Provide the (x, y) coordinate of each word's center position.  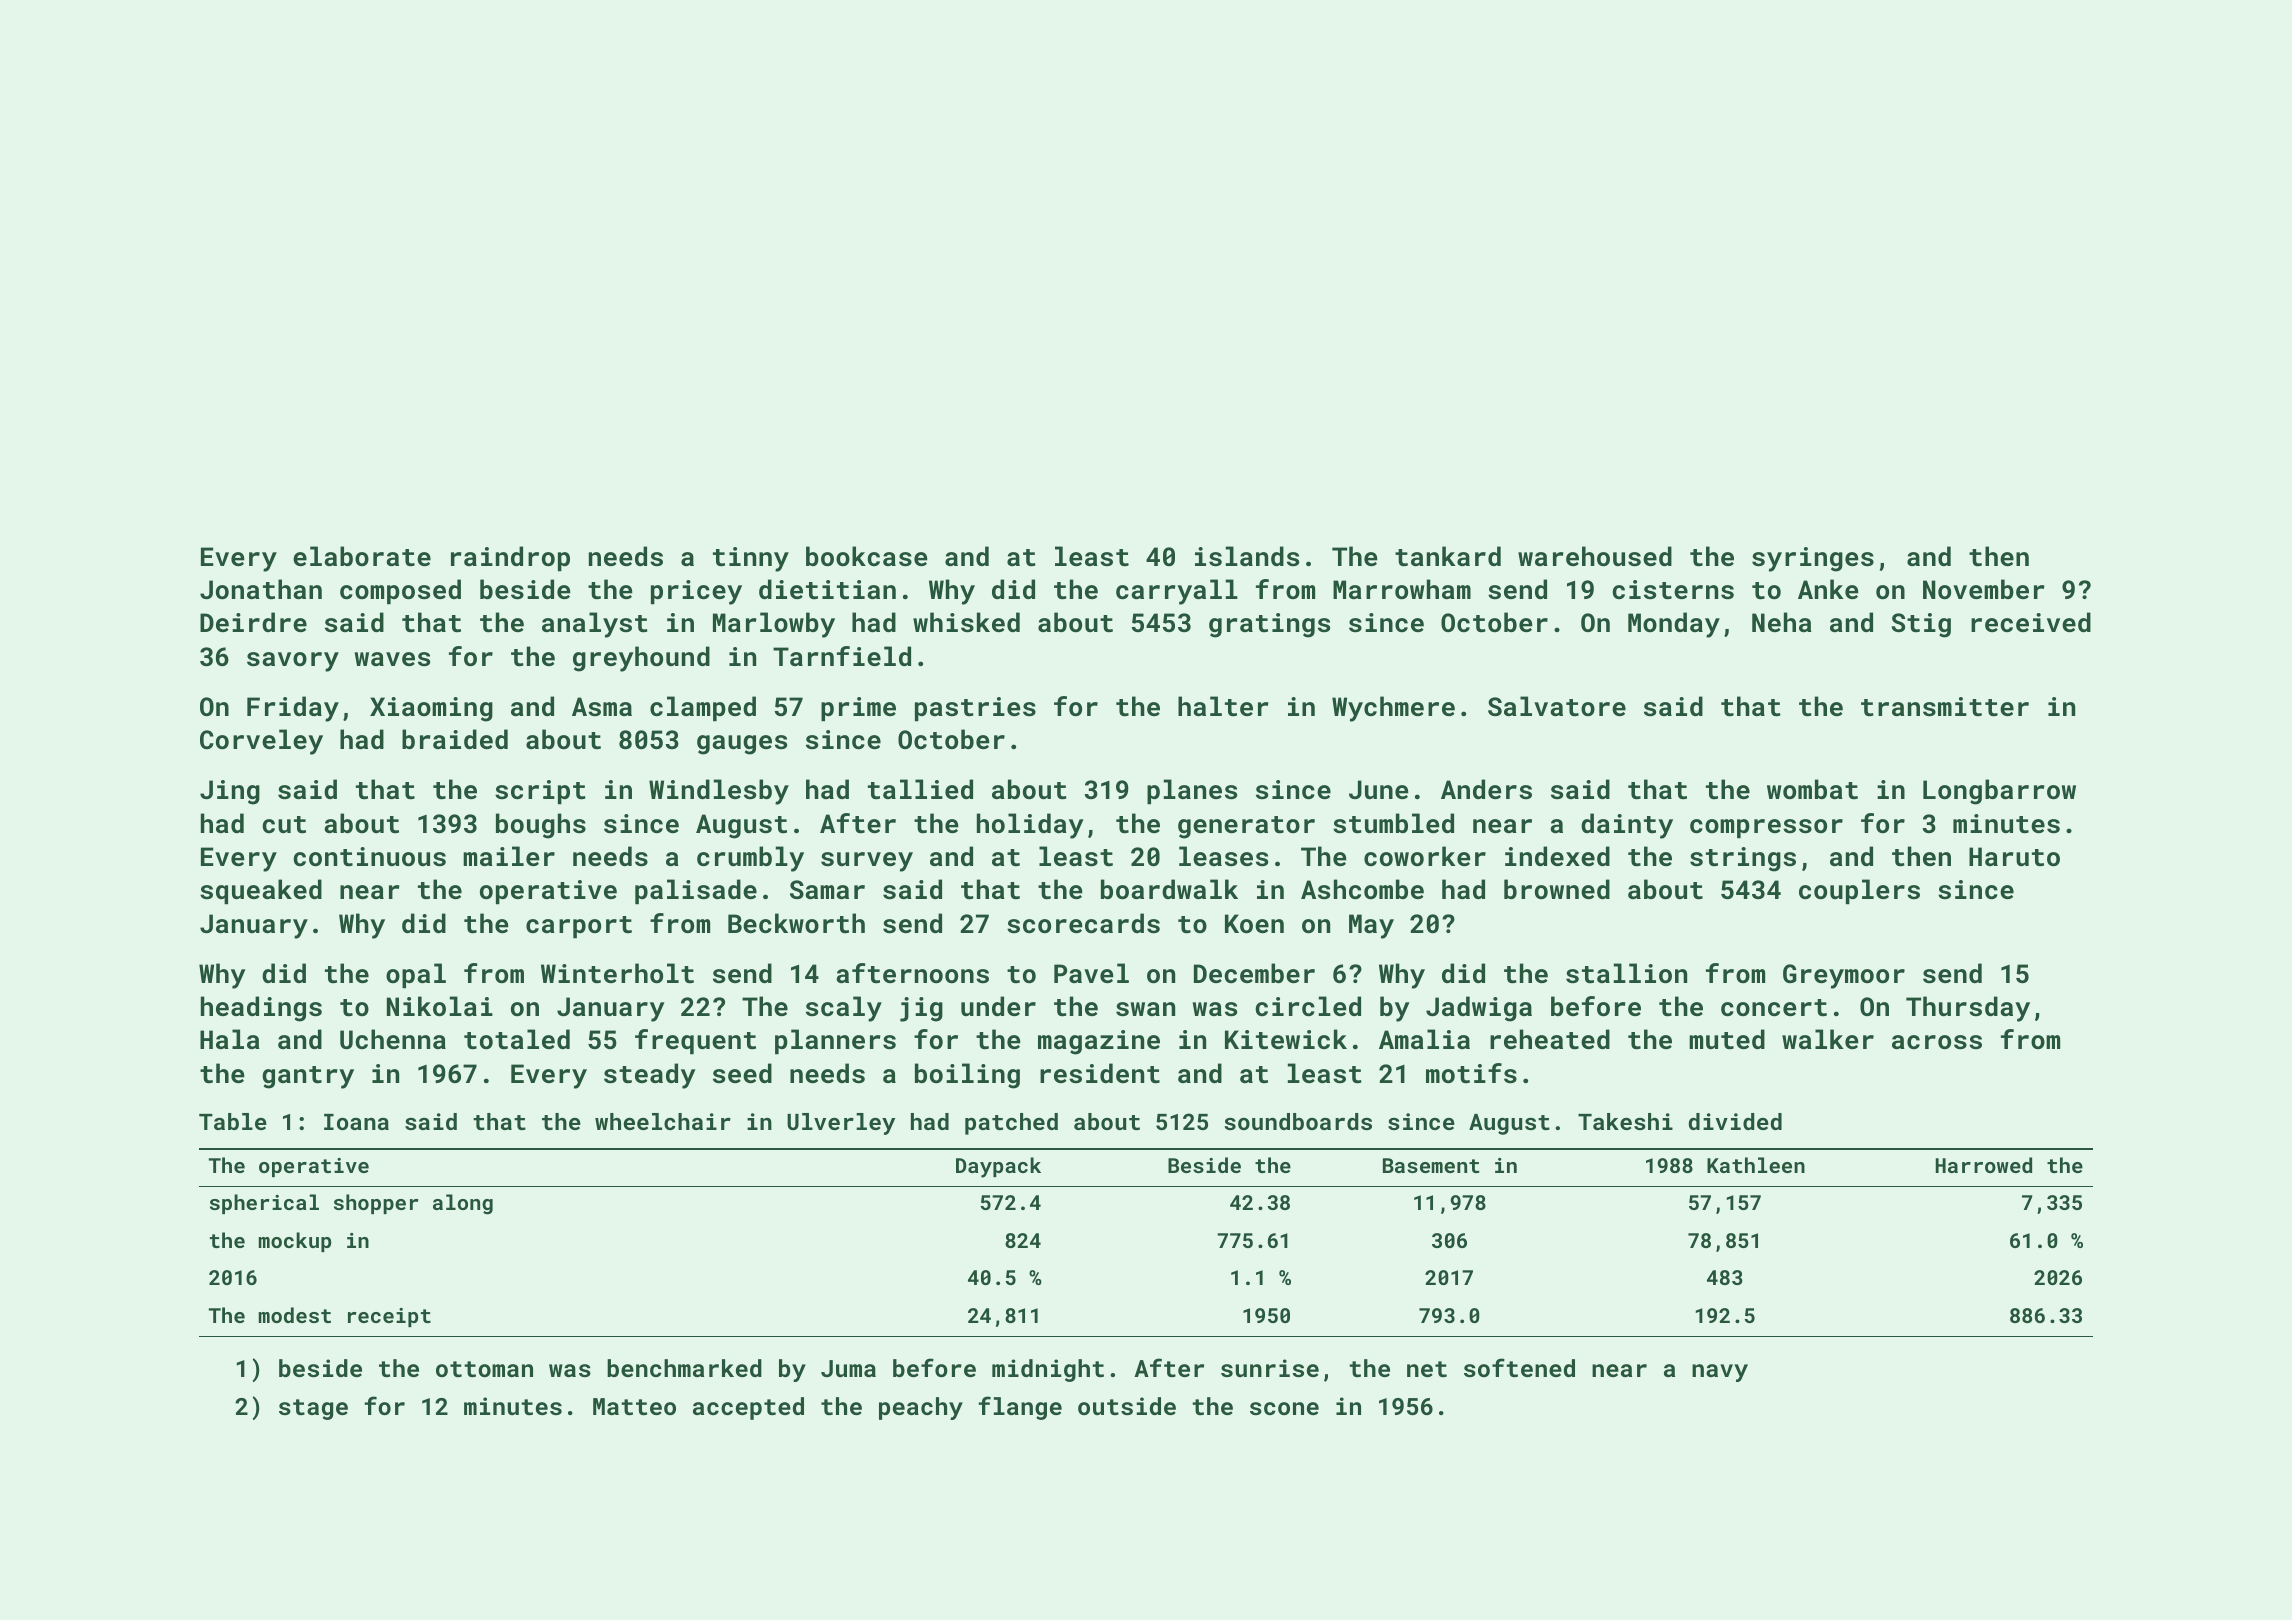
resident (1100, 1073)
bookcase (867, 556)
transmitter (1945, 707)
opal (416, 976)
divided (1735, 1121)
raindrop (510, 559)
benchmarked (684, 1368)
